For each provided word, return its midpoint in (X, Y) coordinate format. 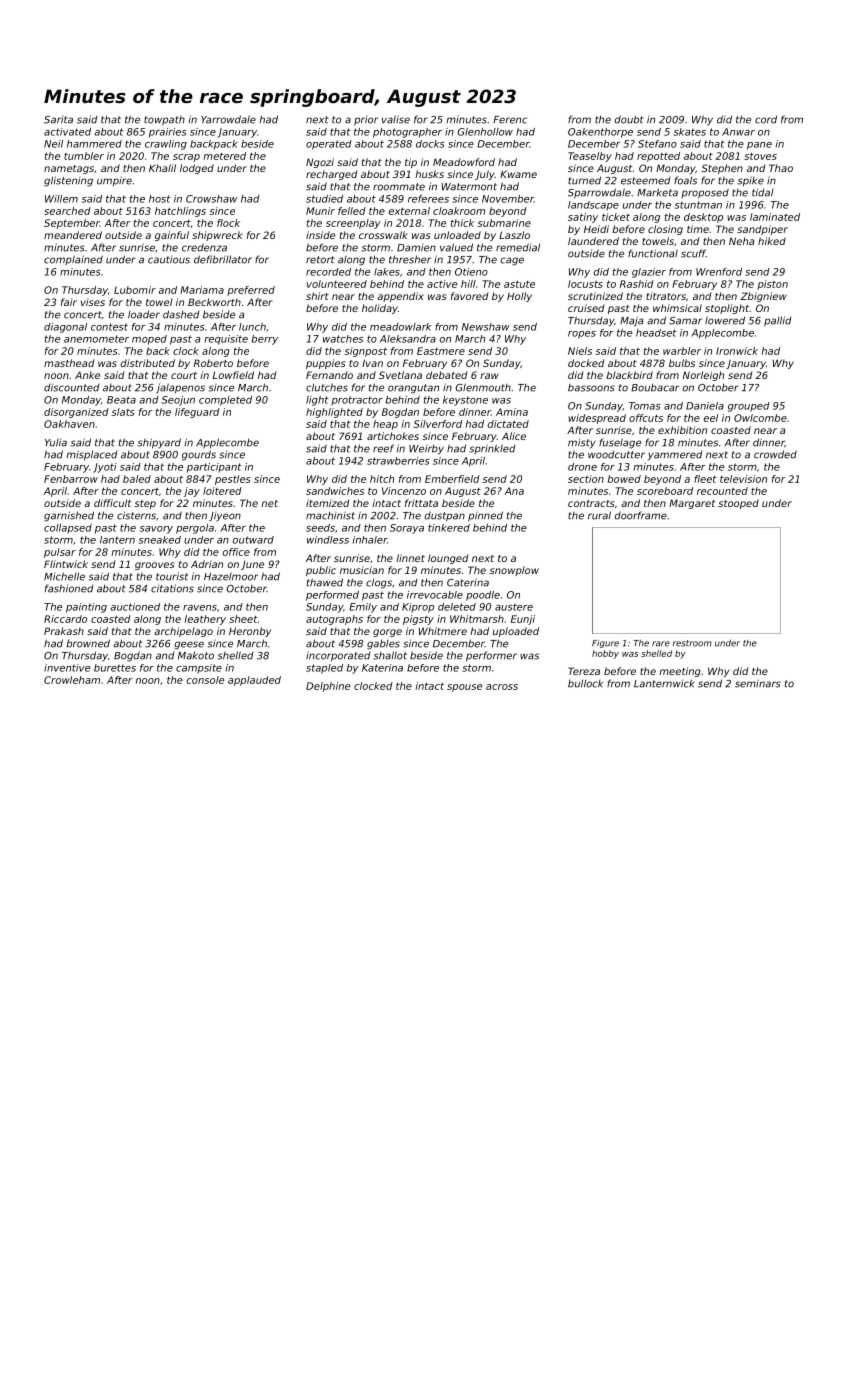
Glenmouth (483, 387)
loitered (222, 491)
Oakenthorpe (600, 133)
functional (653, 253)
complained (73, 260)
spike (750, 181)
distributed (148, 363)
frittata (421, 503)
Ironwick (737, 351)
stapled (324, 669)
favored (469, 296)
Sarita (58, 120)
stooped (738, 504)
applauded (254, 681)
